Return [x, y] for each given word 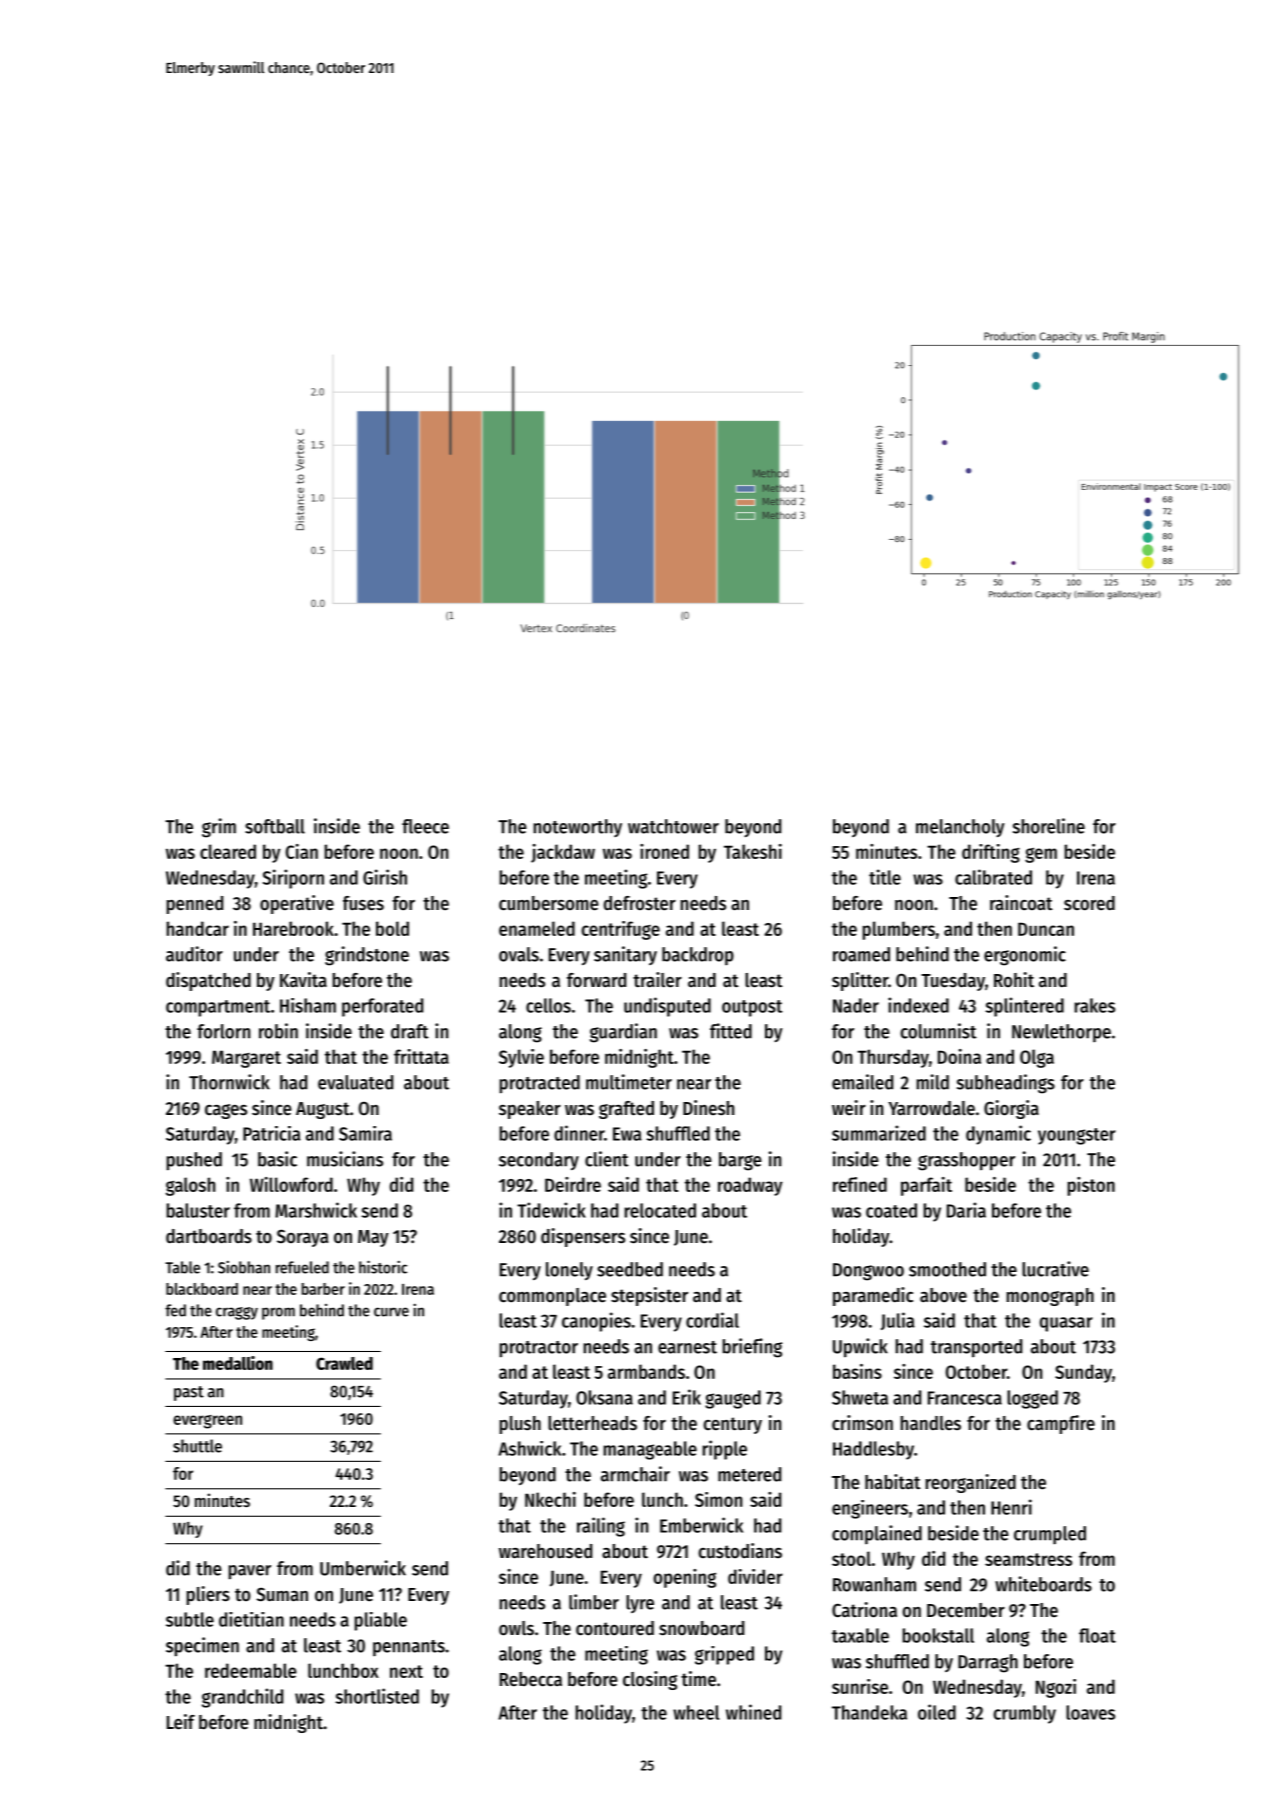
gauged [733, 1399]
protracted [539, 1084]
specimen [202, 1647]
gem [1041, 855]
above [943, 1295]
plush [520, 1425]
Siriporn [293, 879]
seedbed [630, 1269]
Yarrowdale [931, 1108]
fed [175, 1310]
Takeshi [753, 851]
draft [410, 1031]
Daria [966, 1210]
